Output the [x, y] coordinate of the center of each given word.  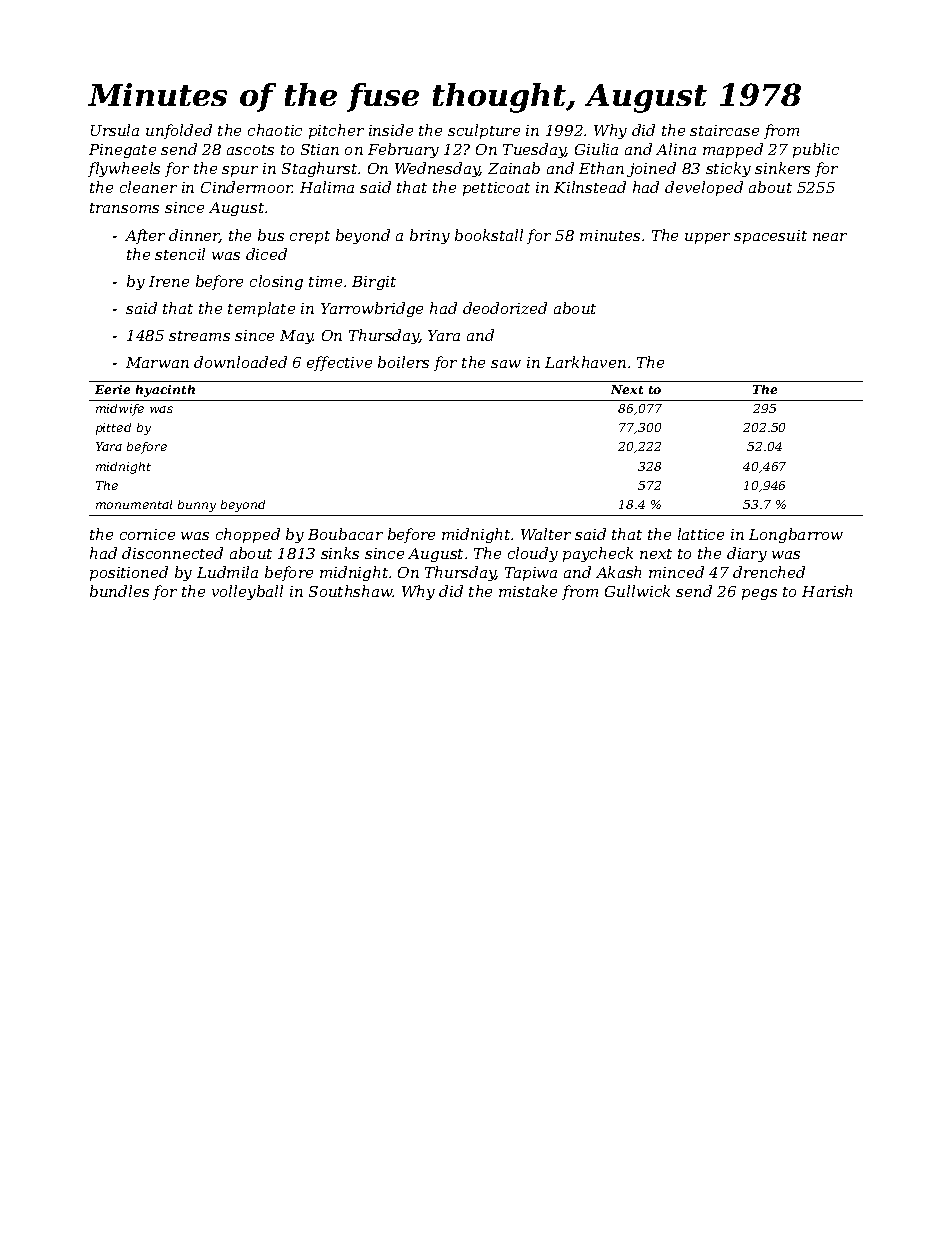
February [403, 150]
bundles [119, 591]
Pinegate [122, 151]
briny [430, 236]
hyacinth [165, 391]
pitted [113, 429]
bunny [197, 506]
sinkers [782, 168]
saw [506, 364]
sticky [728, 169]
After [145, 236]
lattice [701, 534]
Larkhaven [585, 362]
